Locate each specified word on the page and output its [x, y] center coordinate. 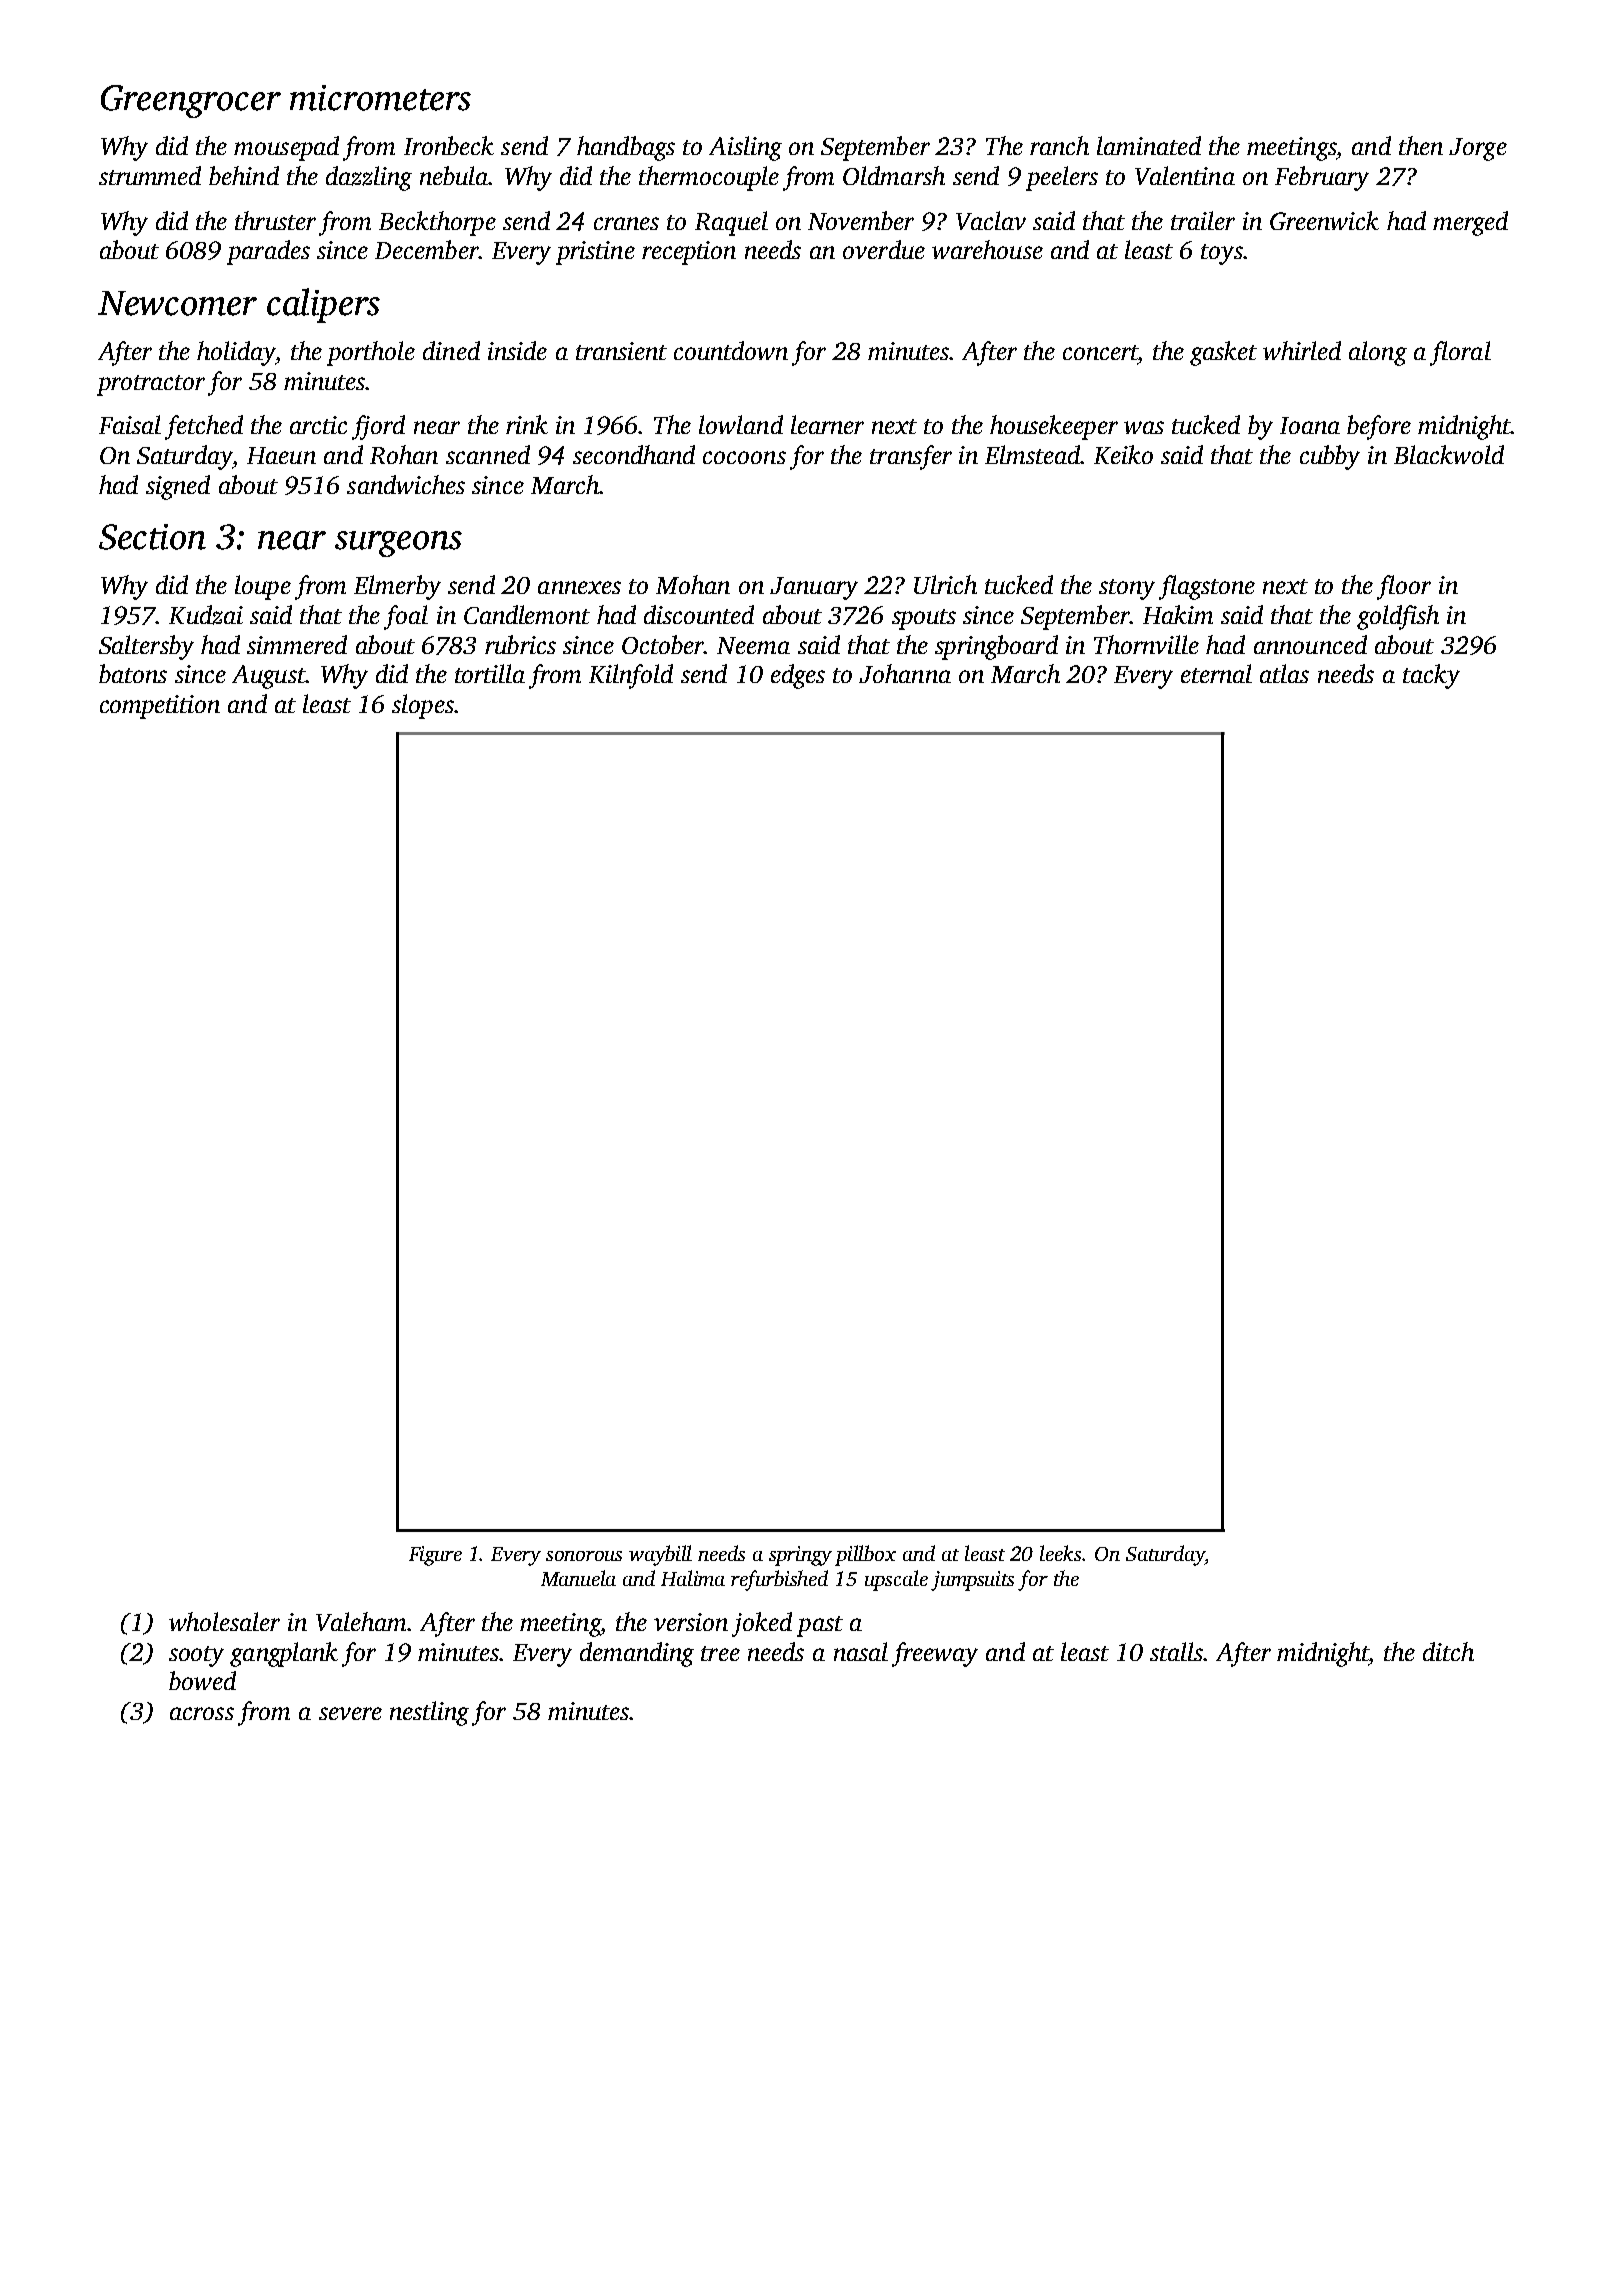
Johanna [905, 673]
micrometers [380, 98]
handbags [626, 148]
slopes [423, 706]
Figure [435, 1556]
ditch [1448, 1651]
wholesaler [224, 1621]
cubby [1330, 457]
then [1421, 145]
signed [178, 487]
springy [800, 1556]
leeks [1060, 1553]
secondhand [634, 454]
